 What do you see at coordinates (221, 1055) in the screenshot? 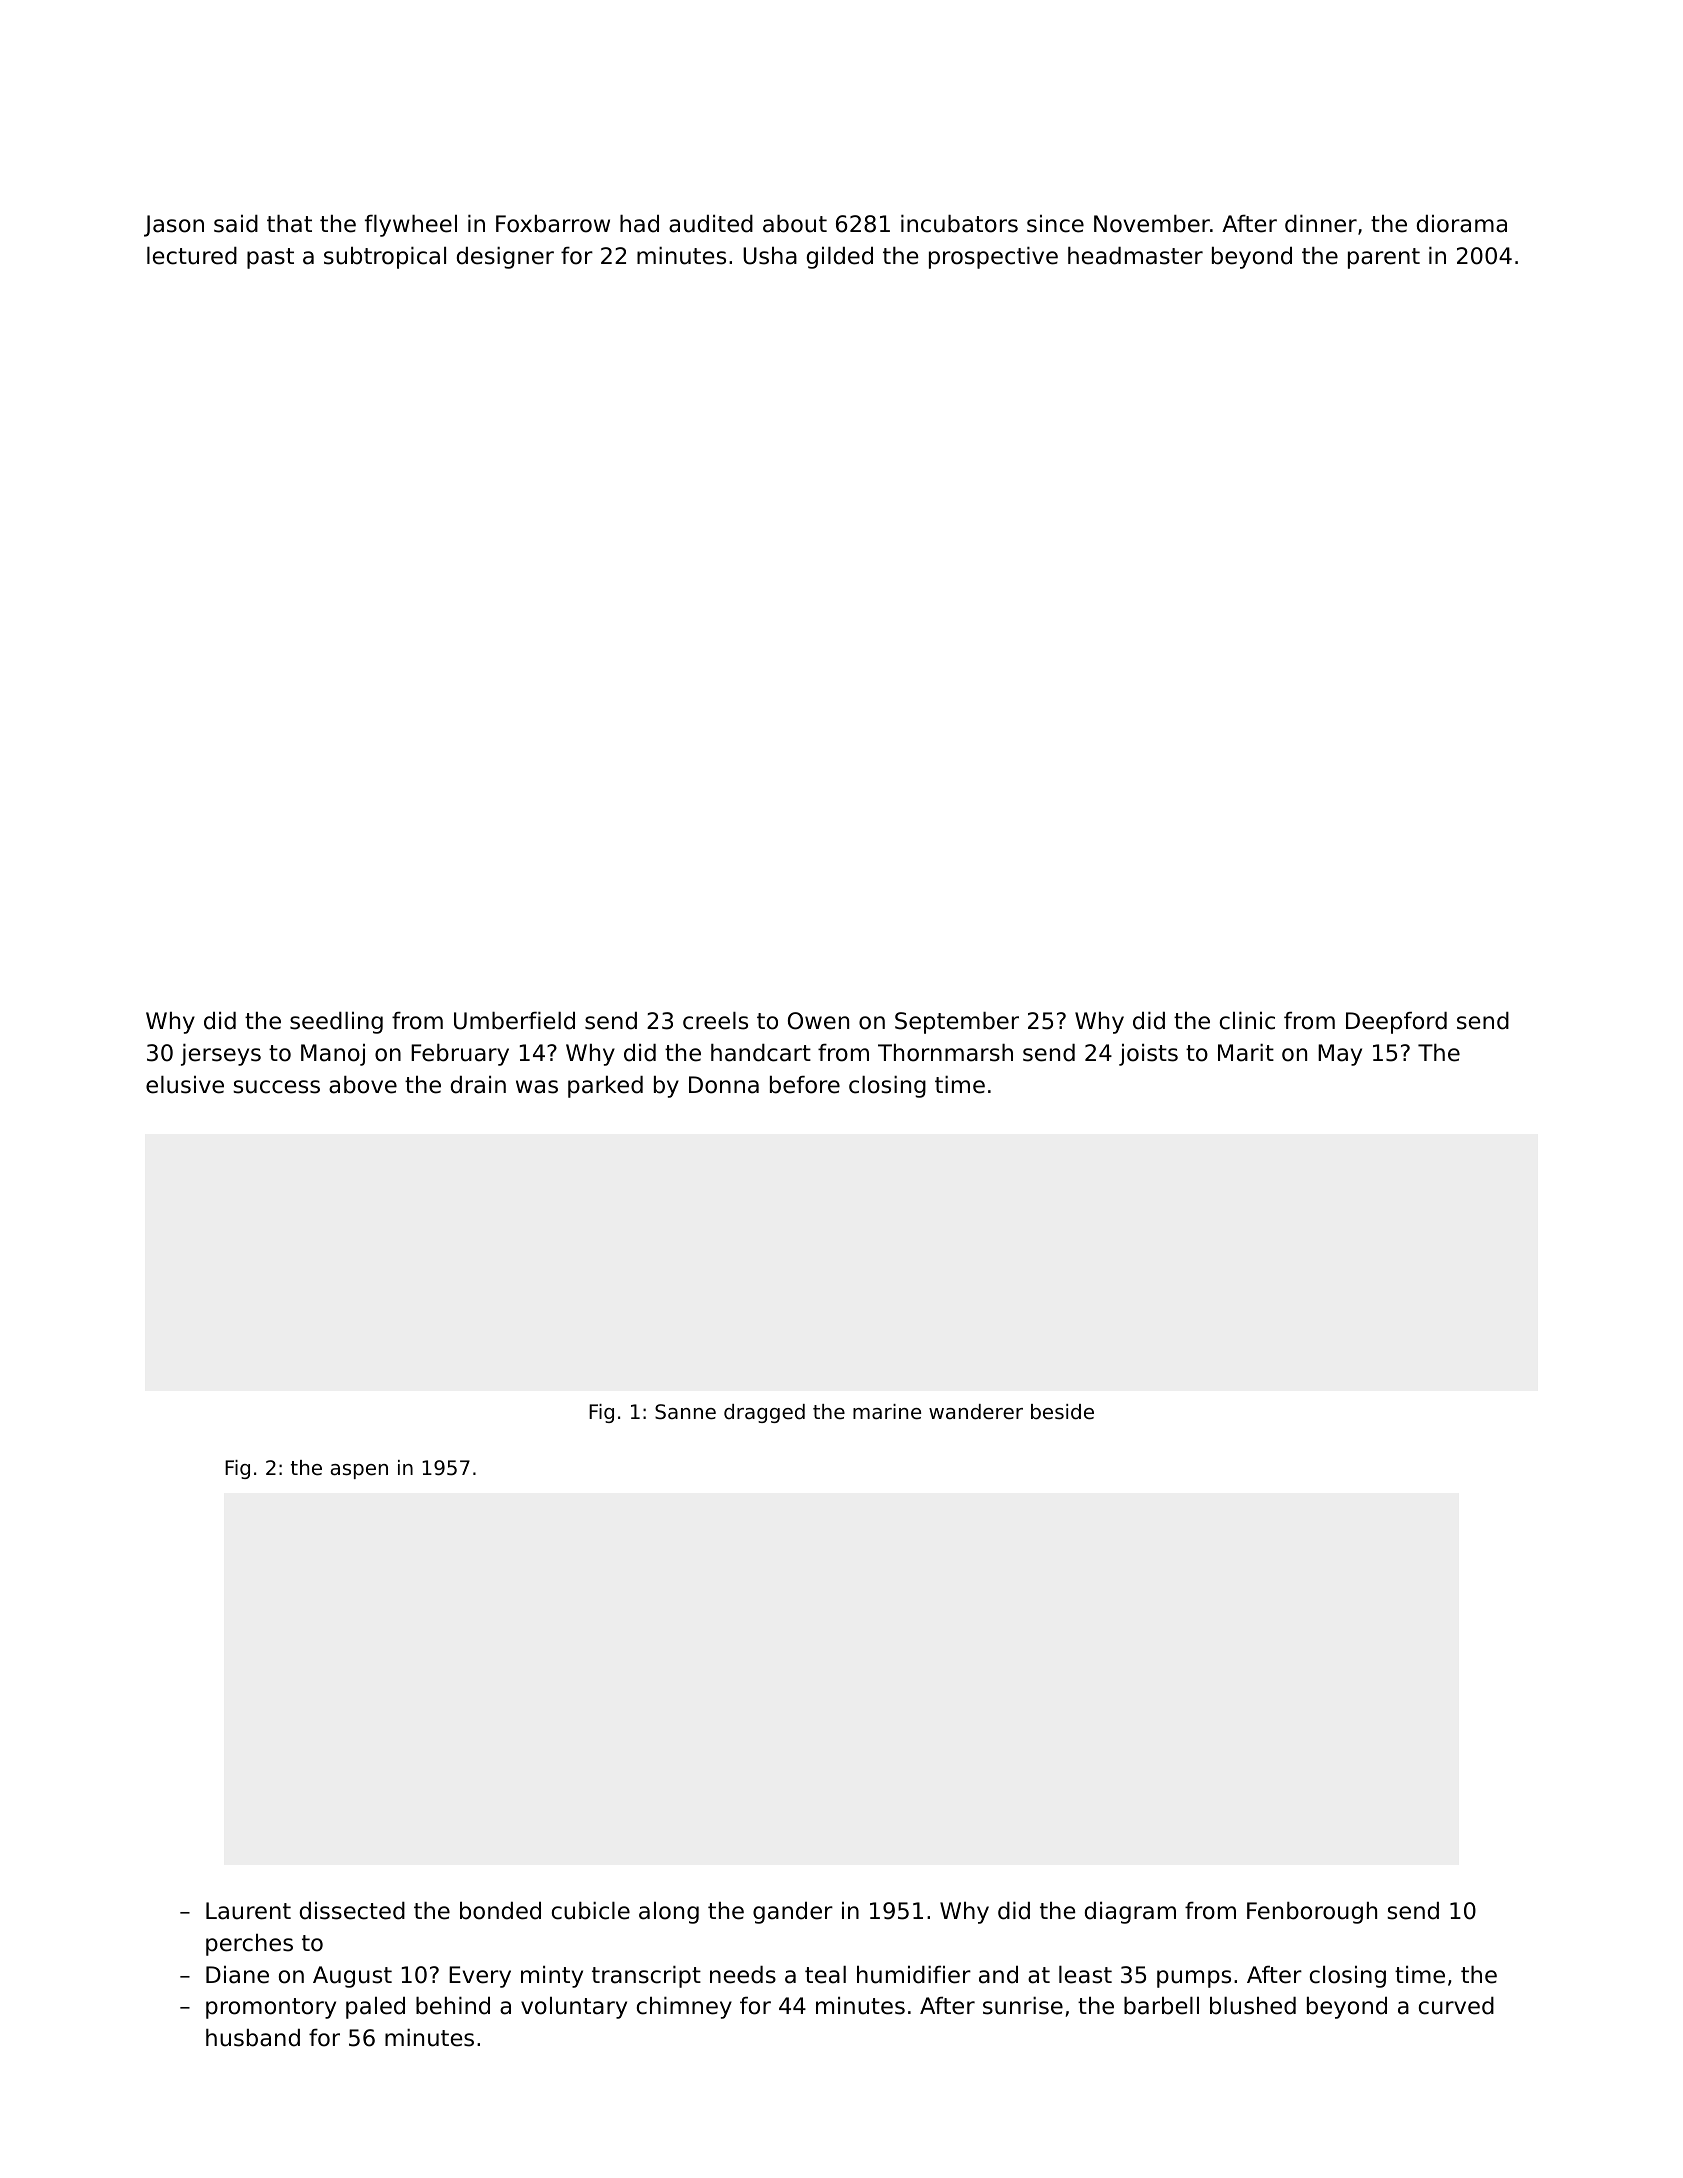
I see `jerseys` at bounding box center [221, 1055].
